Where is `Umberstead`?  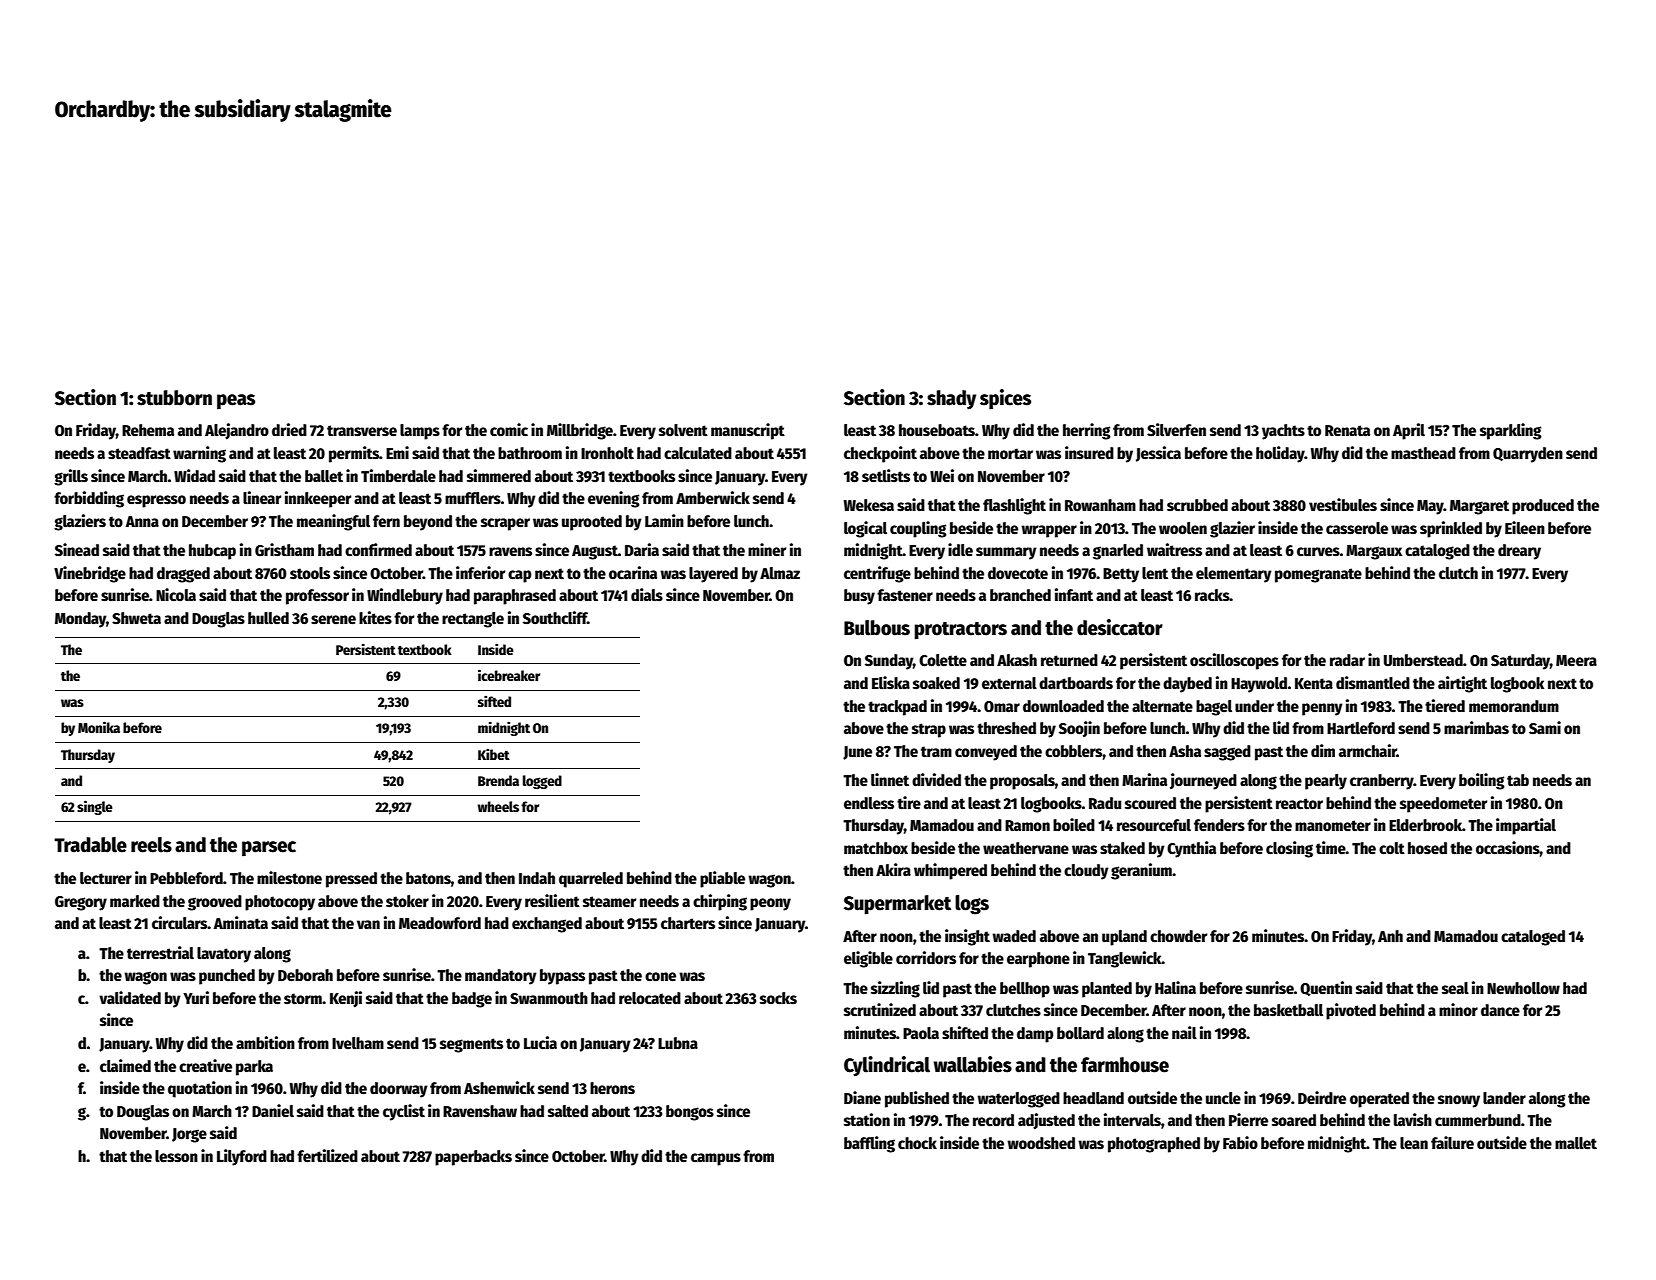 Umberstead is located at coordinates (1423, 660).
